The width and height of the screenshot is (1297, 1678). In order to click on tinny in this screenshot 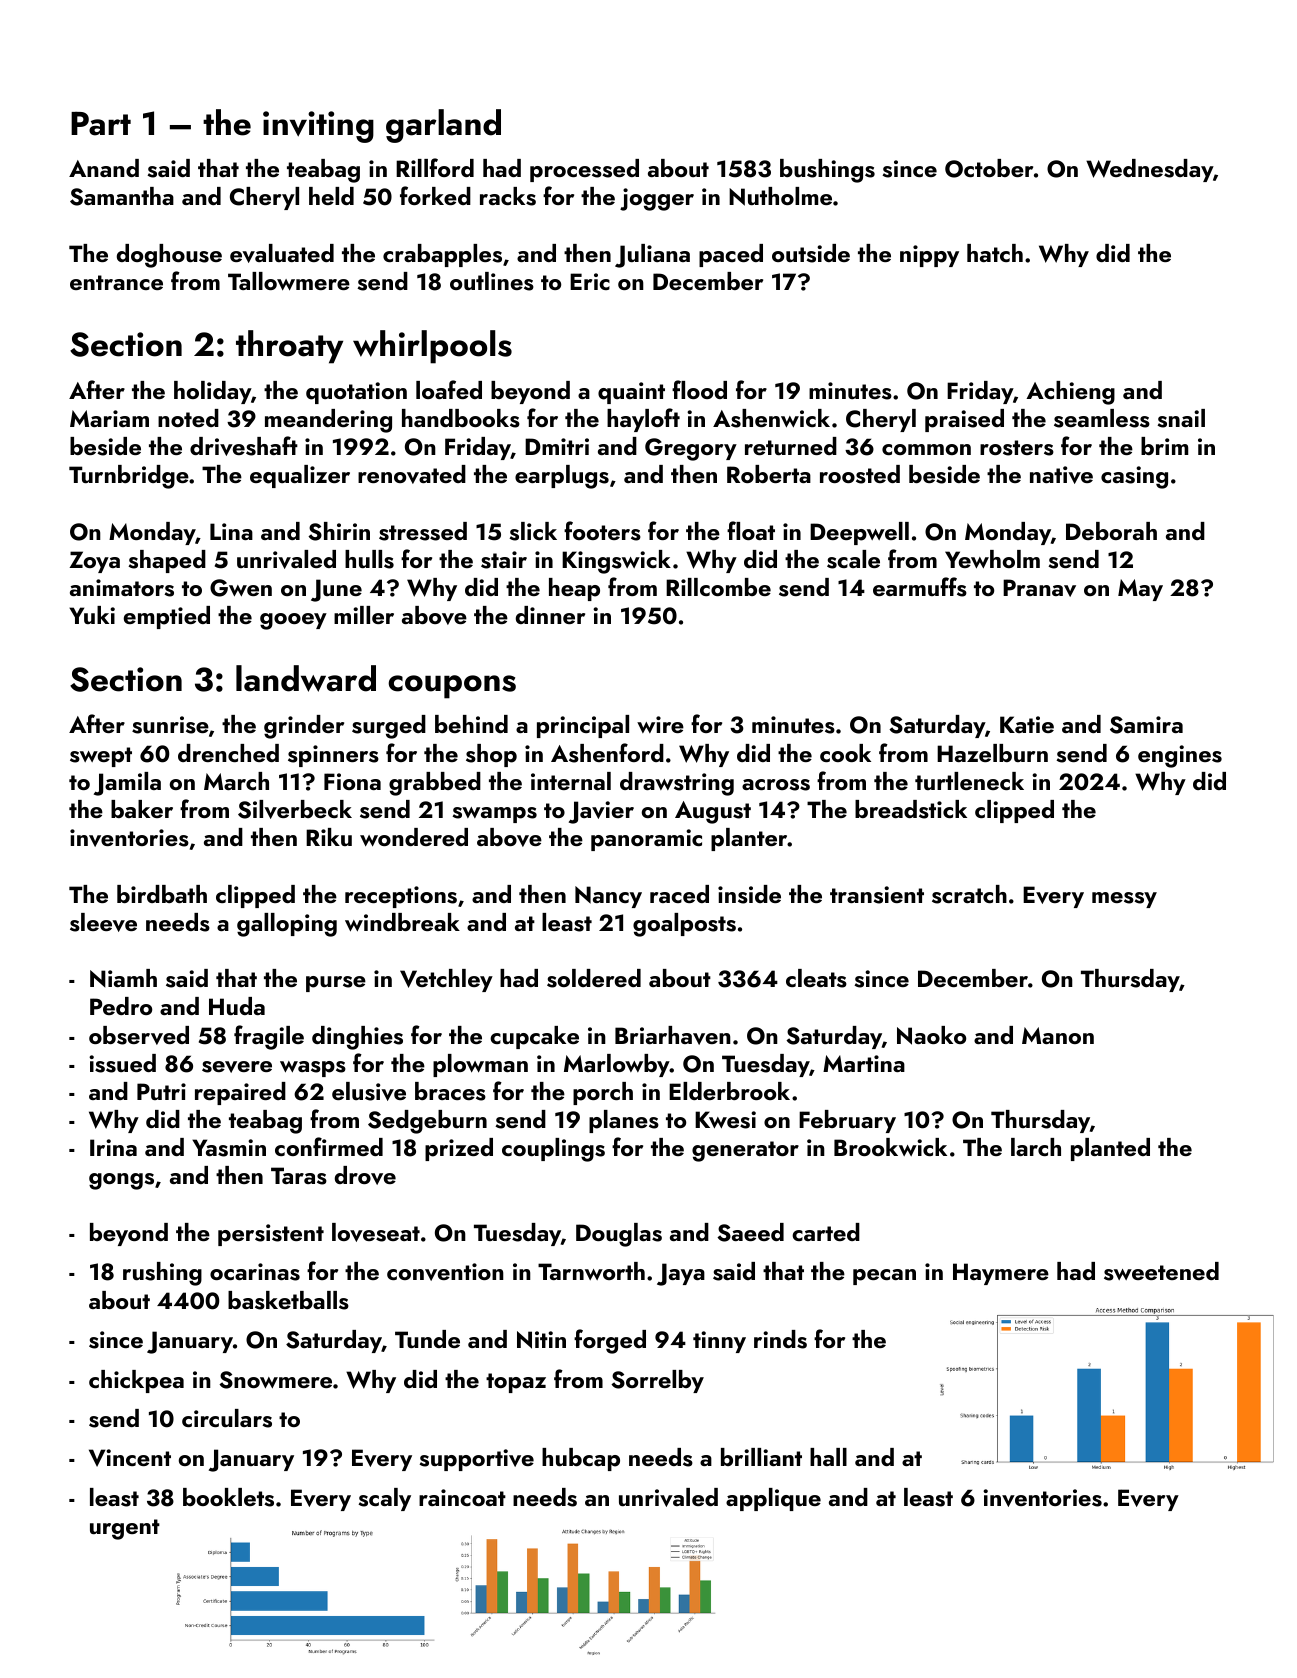, I will do `click(719, 1342)`.
